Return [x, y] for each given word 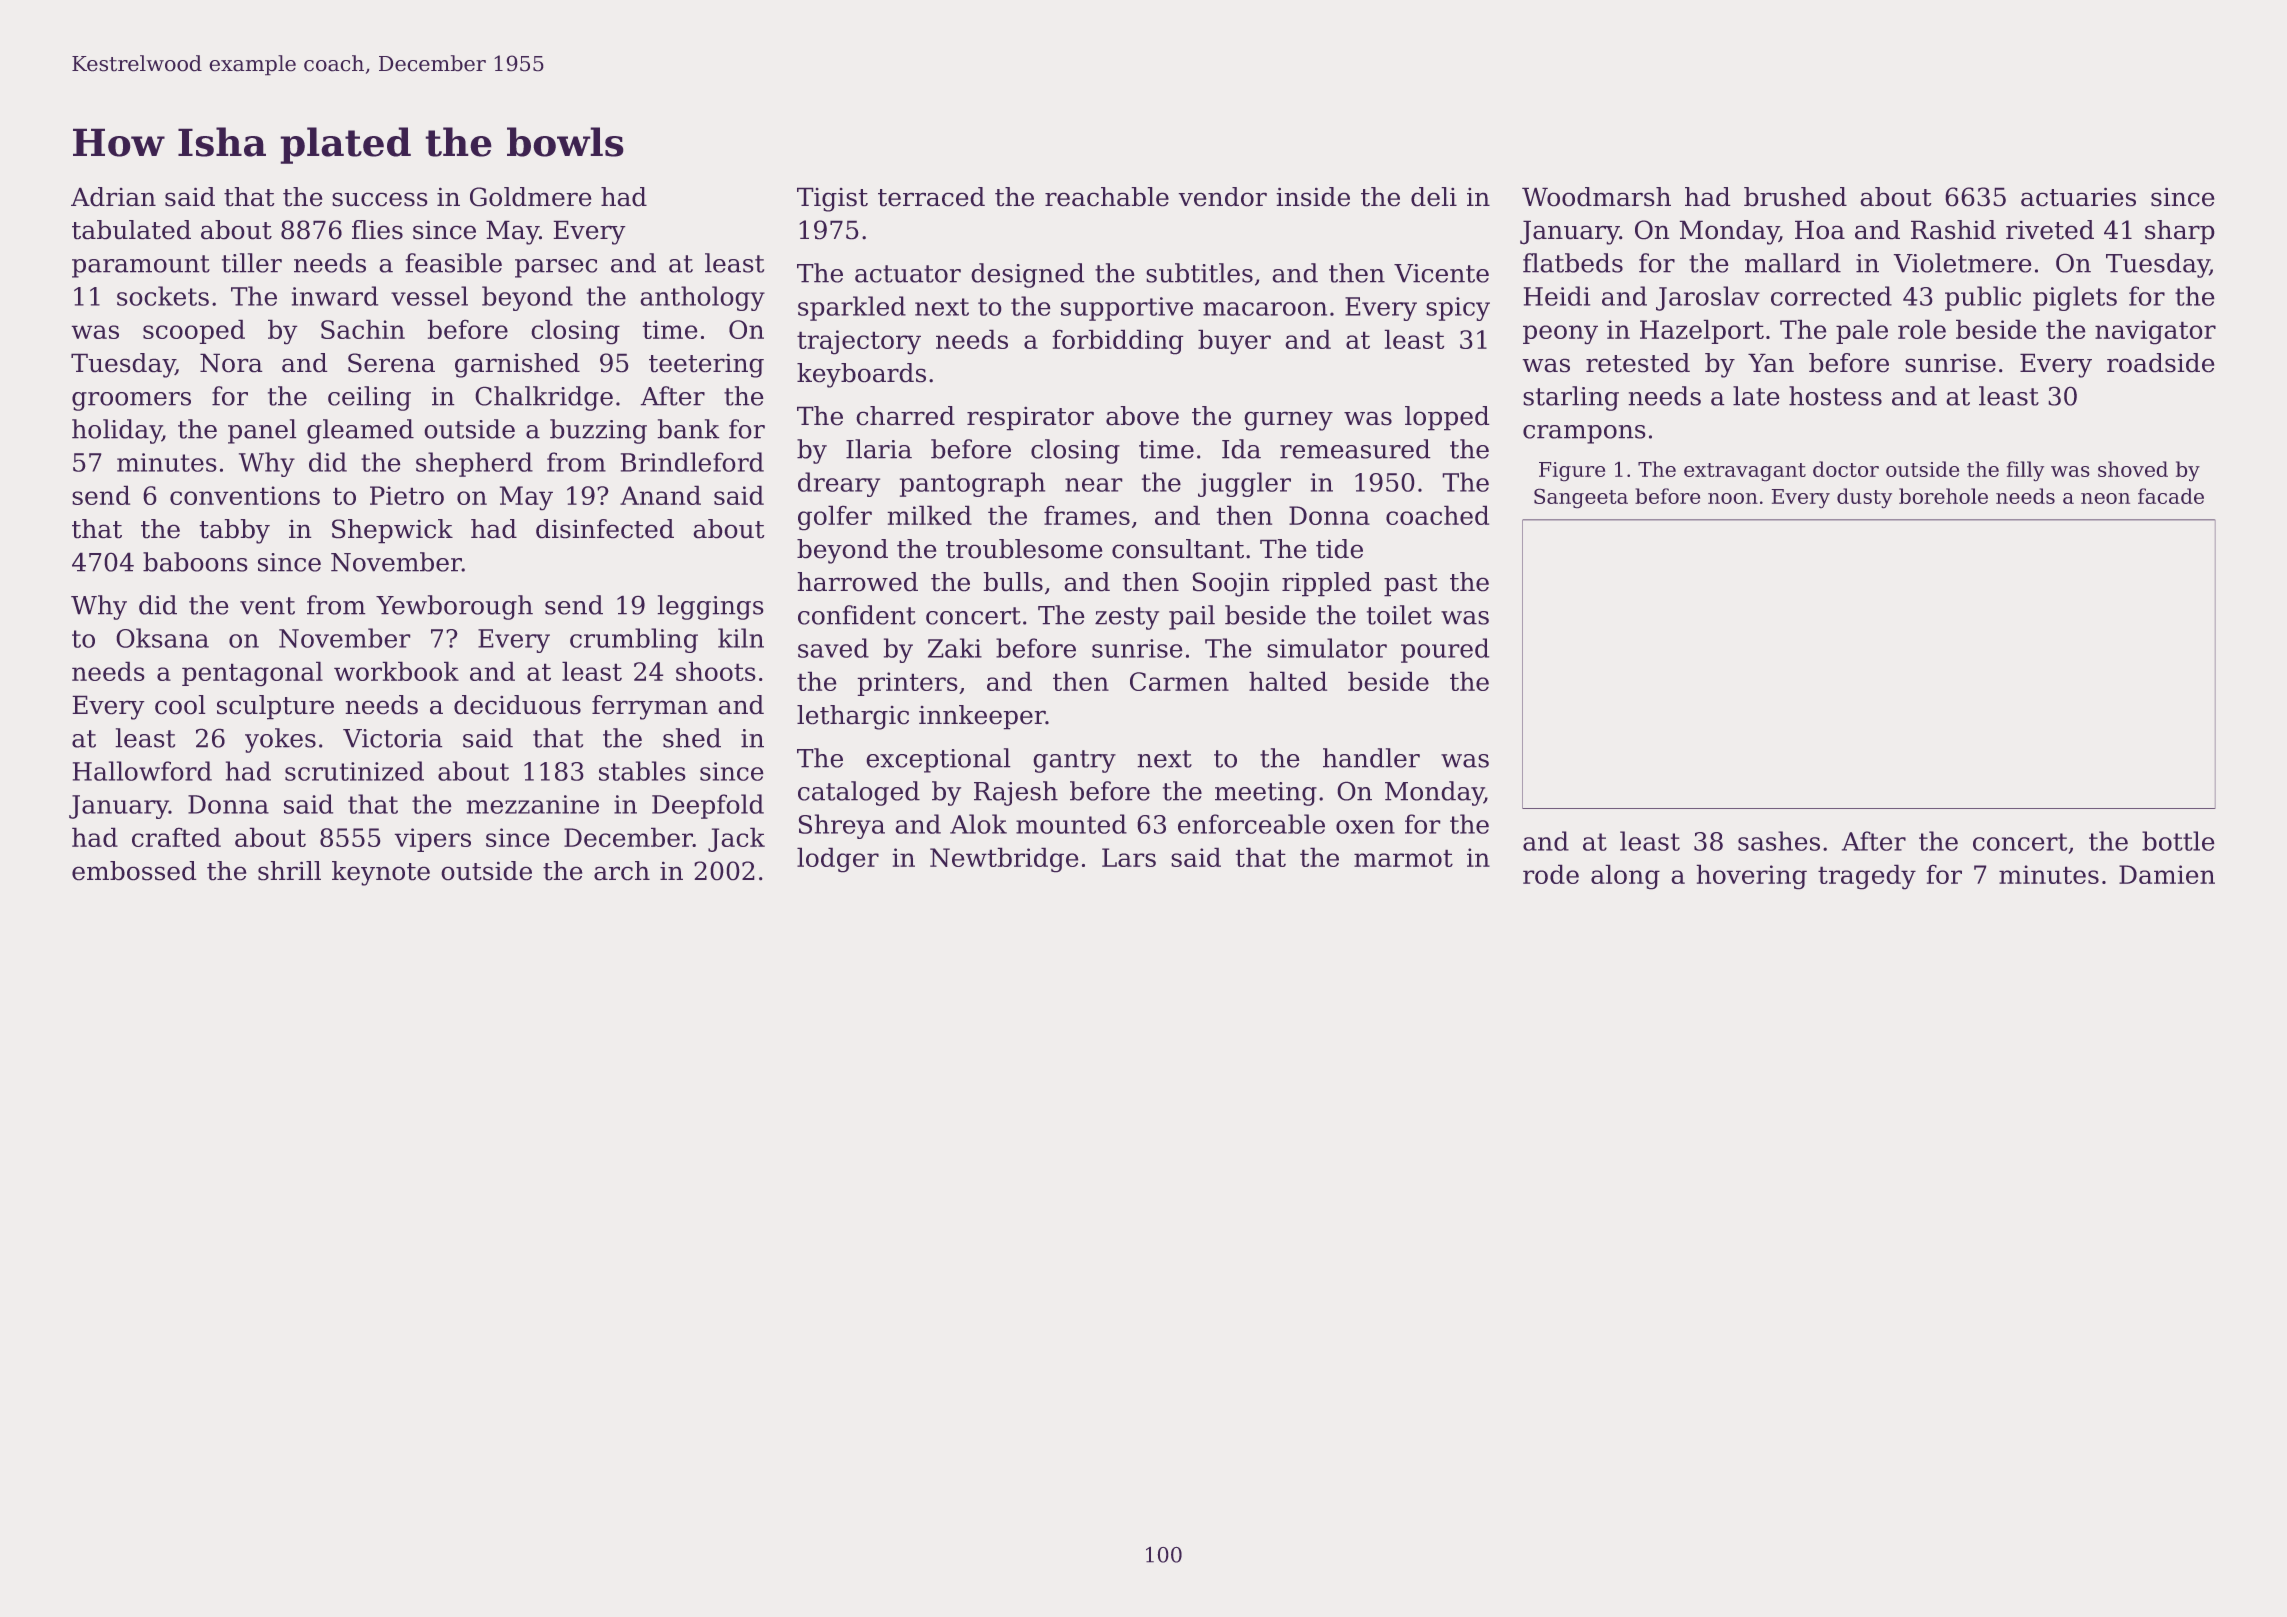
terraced [931, 197]
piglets [2075, 298]
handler [1371, 758]
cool [180, 705]
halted [1288, 681]
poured [1445, 650]
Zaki [955, 648]
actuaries [2078, 197]
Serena [391, 363]
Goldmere [531, 197]
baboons [195, 562]
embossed [134, 871]
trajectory [859, 342]
